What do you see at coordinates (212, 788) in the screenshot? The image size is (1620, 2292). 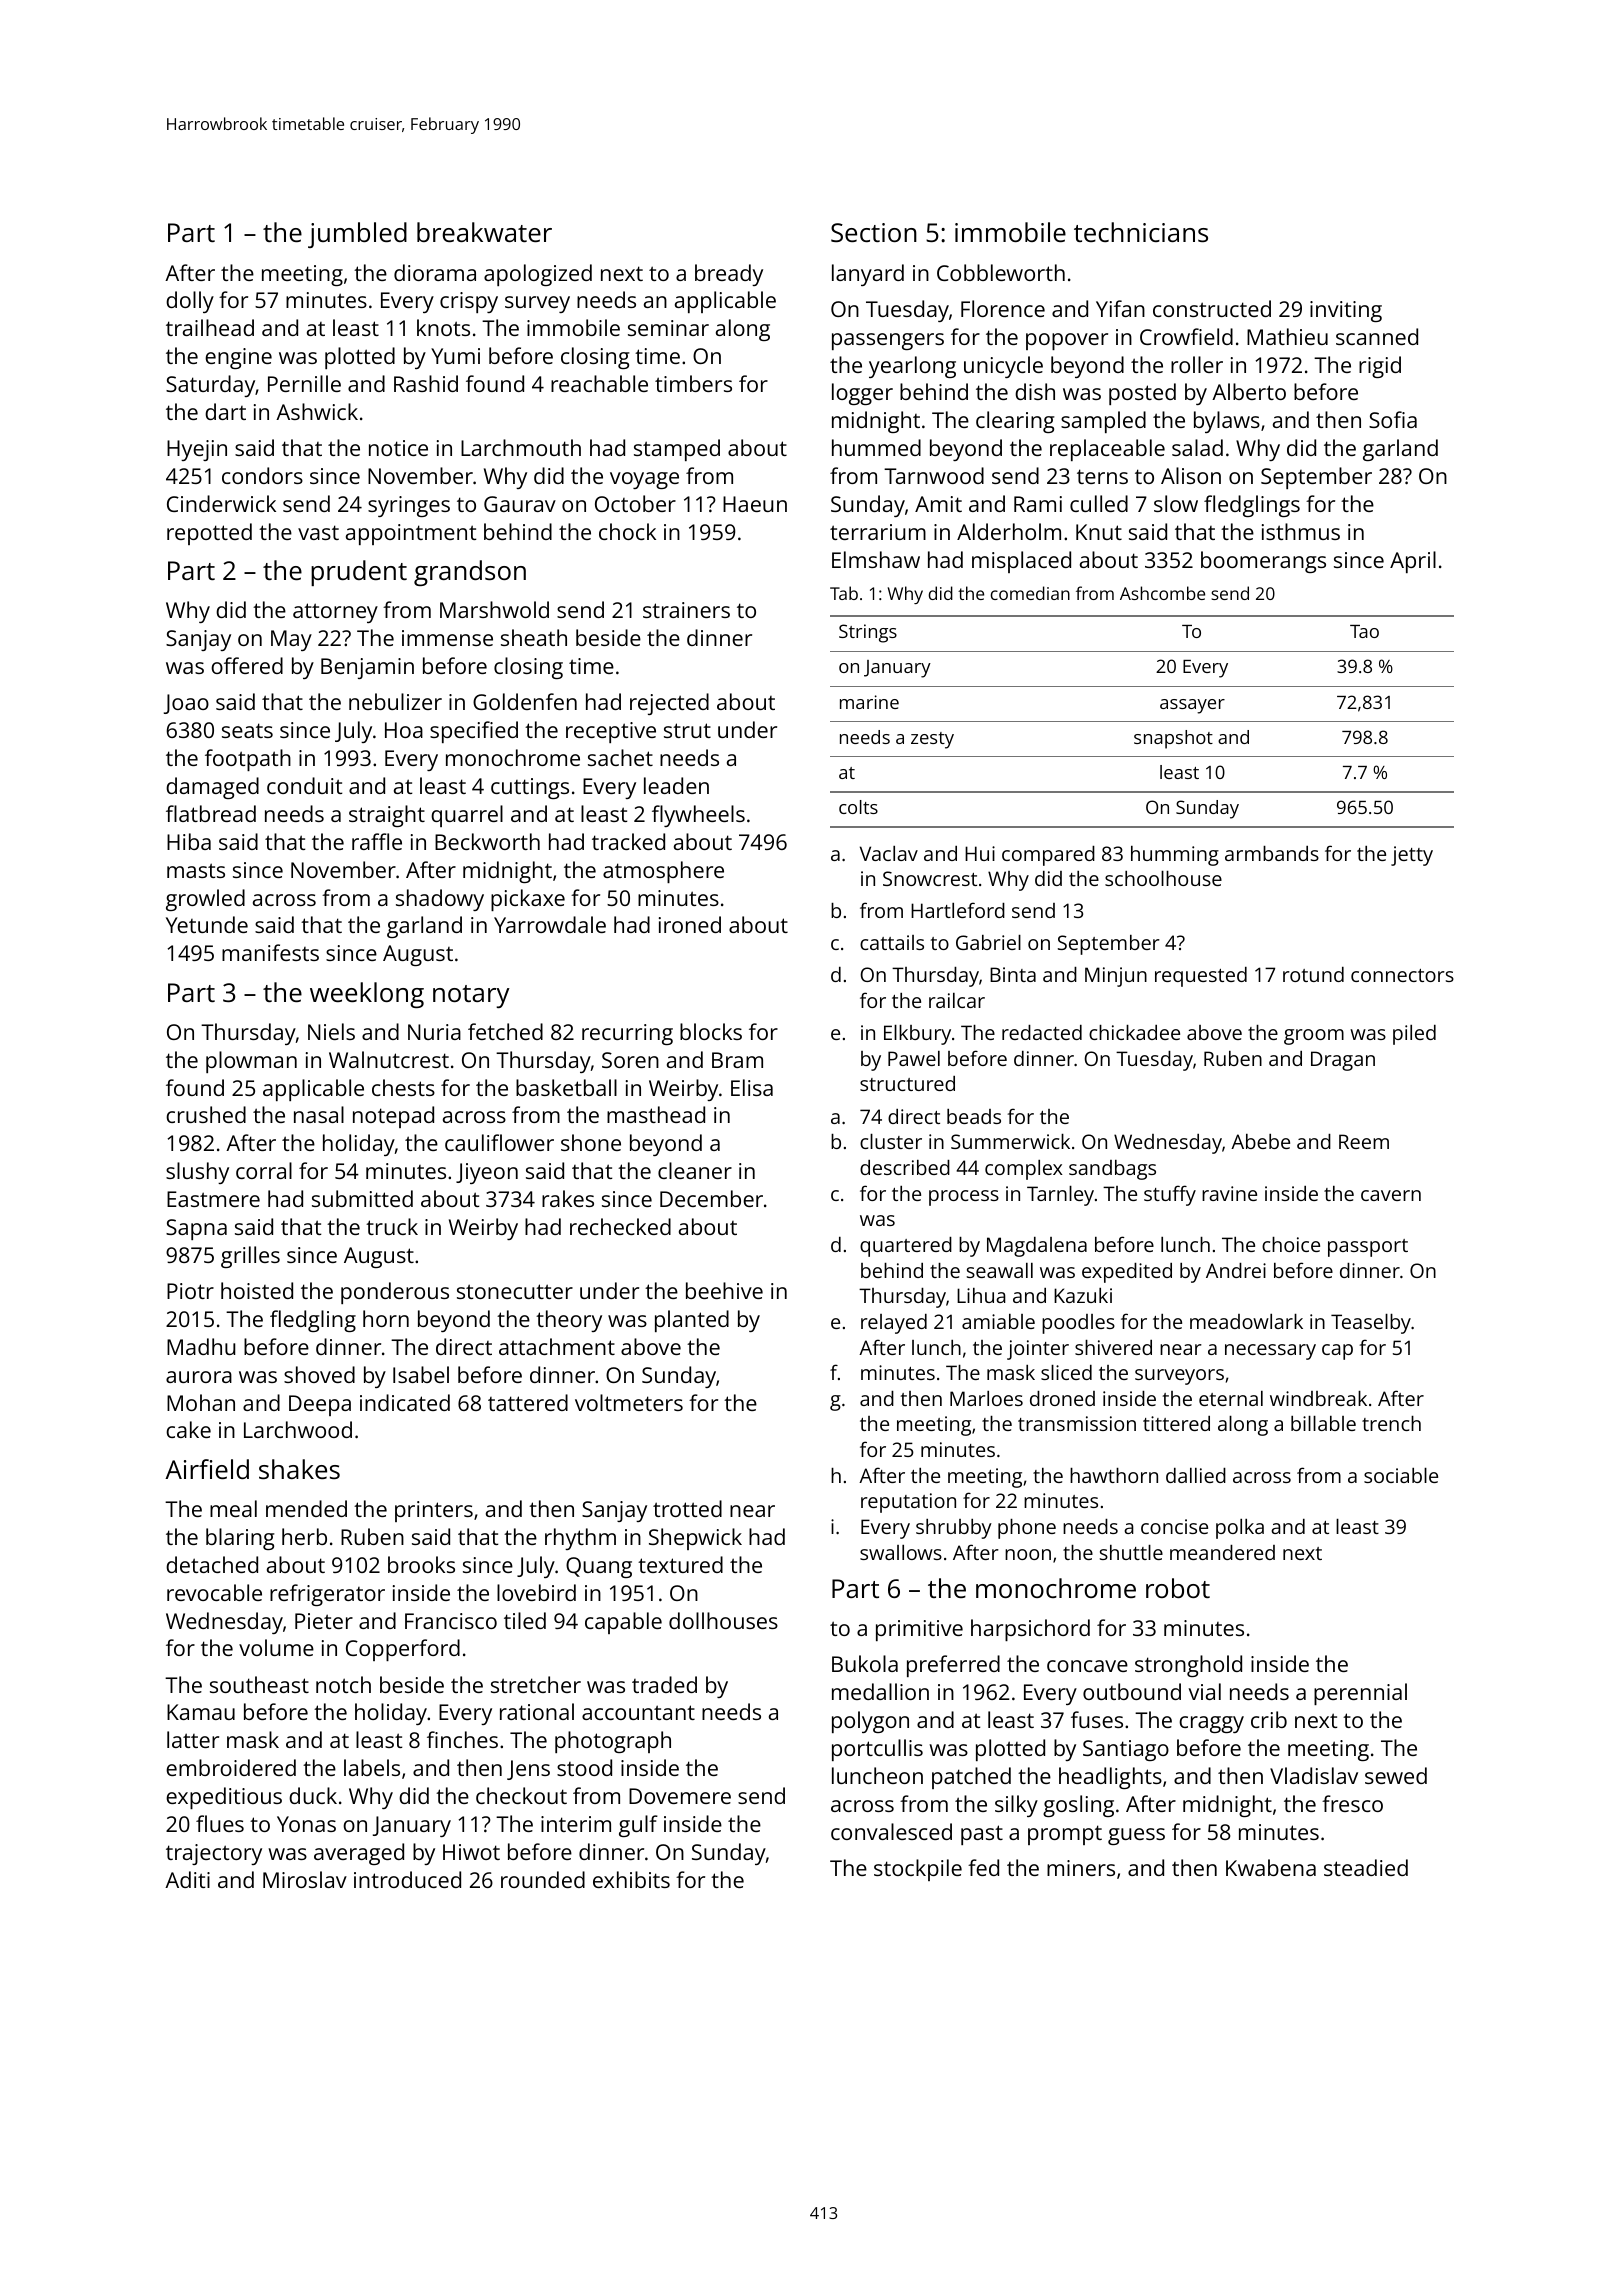 I see `damaged` at bounding box center [212, 788].
